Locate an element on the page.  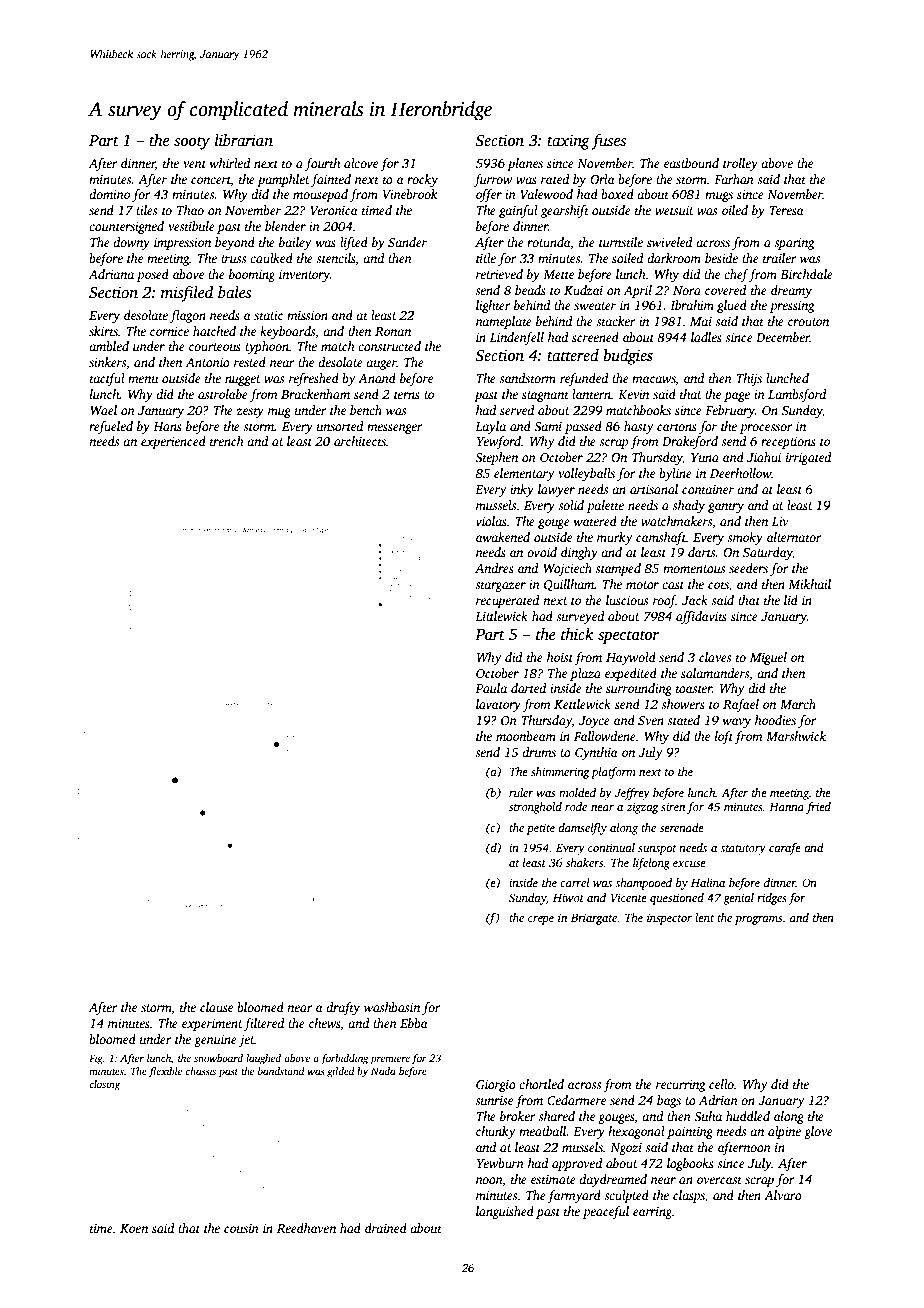
lavatory is located at coordinates (498, 705).
